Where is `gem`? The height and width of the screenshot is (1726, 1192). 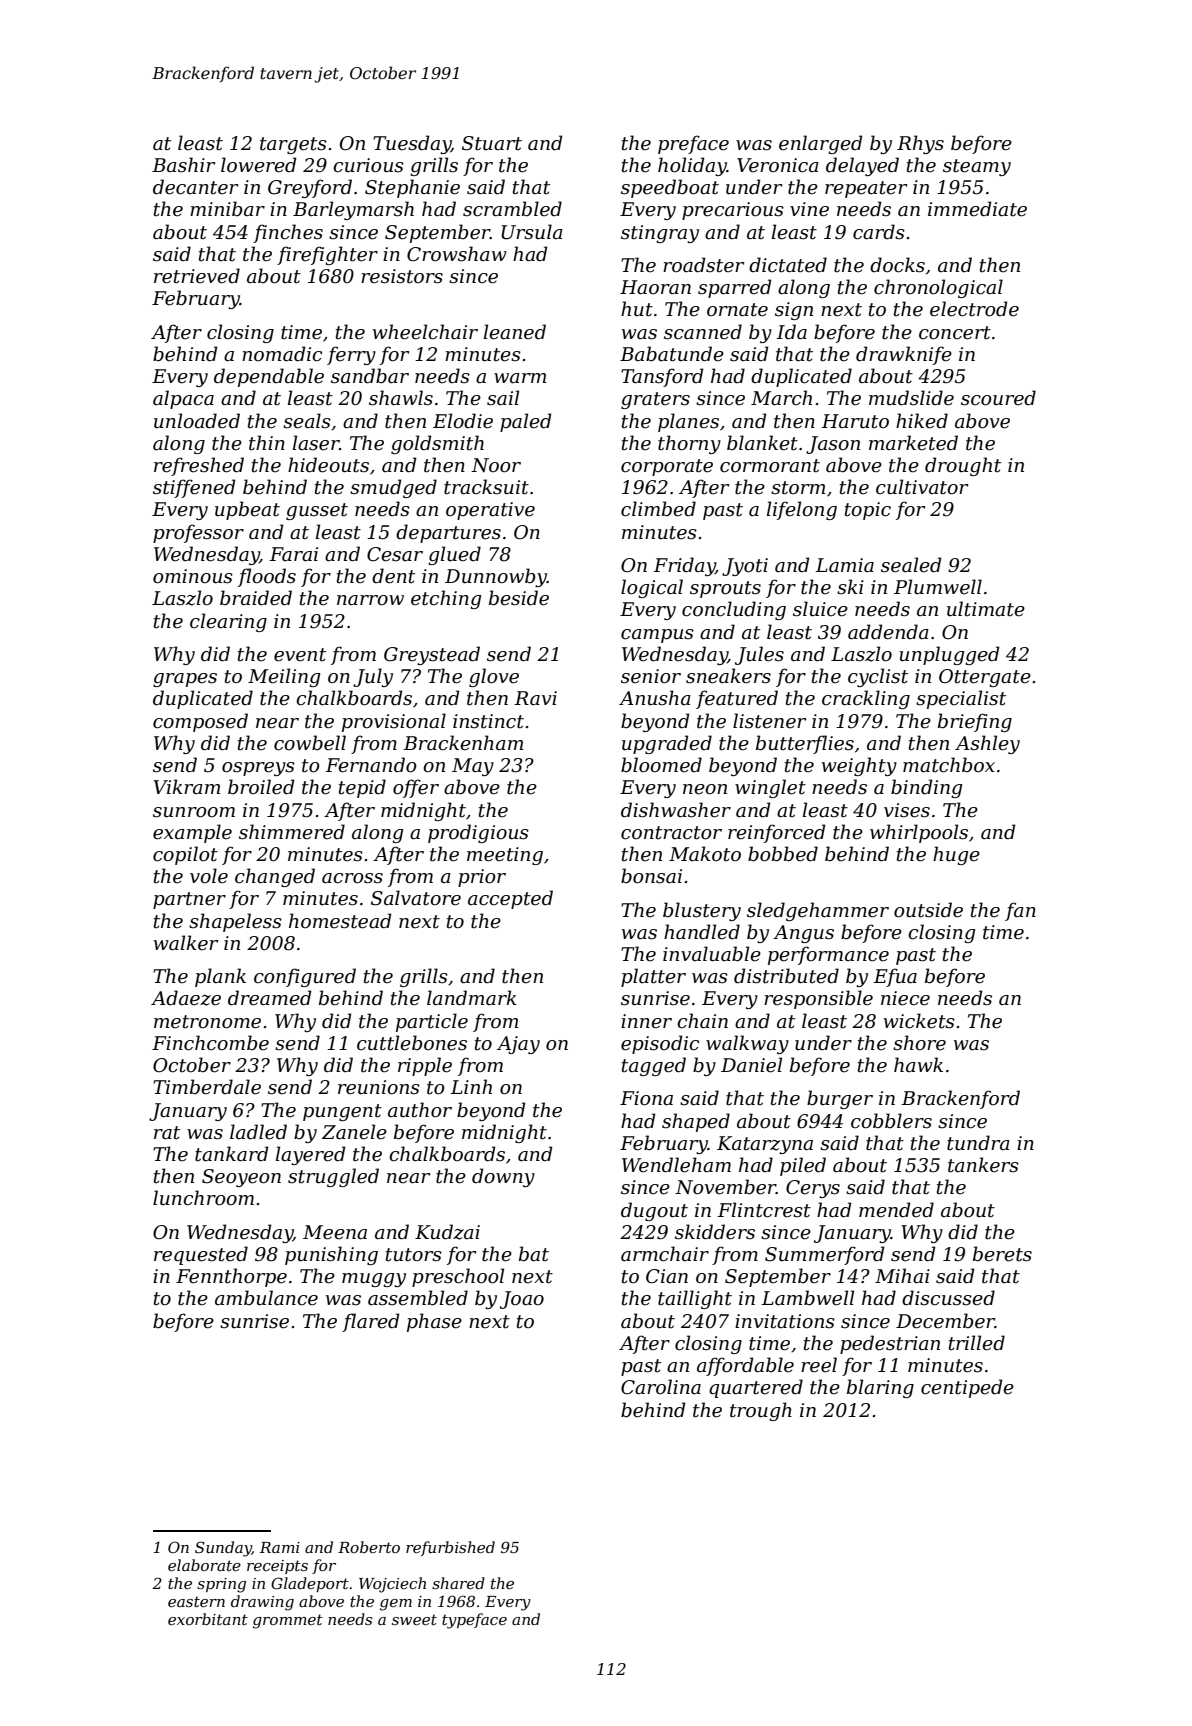 gem is located at coordinates (396, 1605).
